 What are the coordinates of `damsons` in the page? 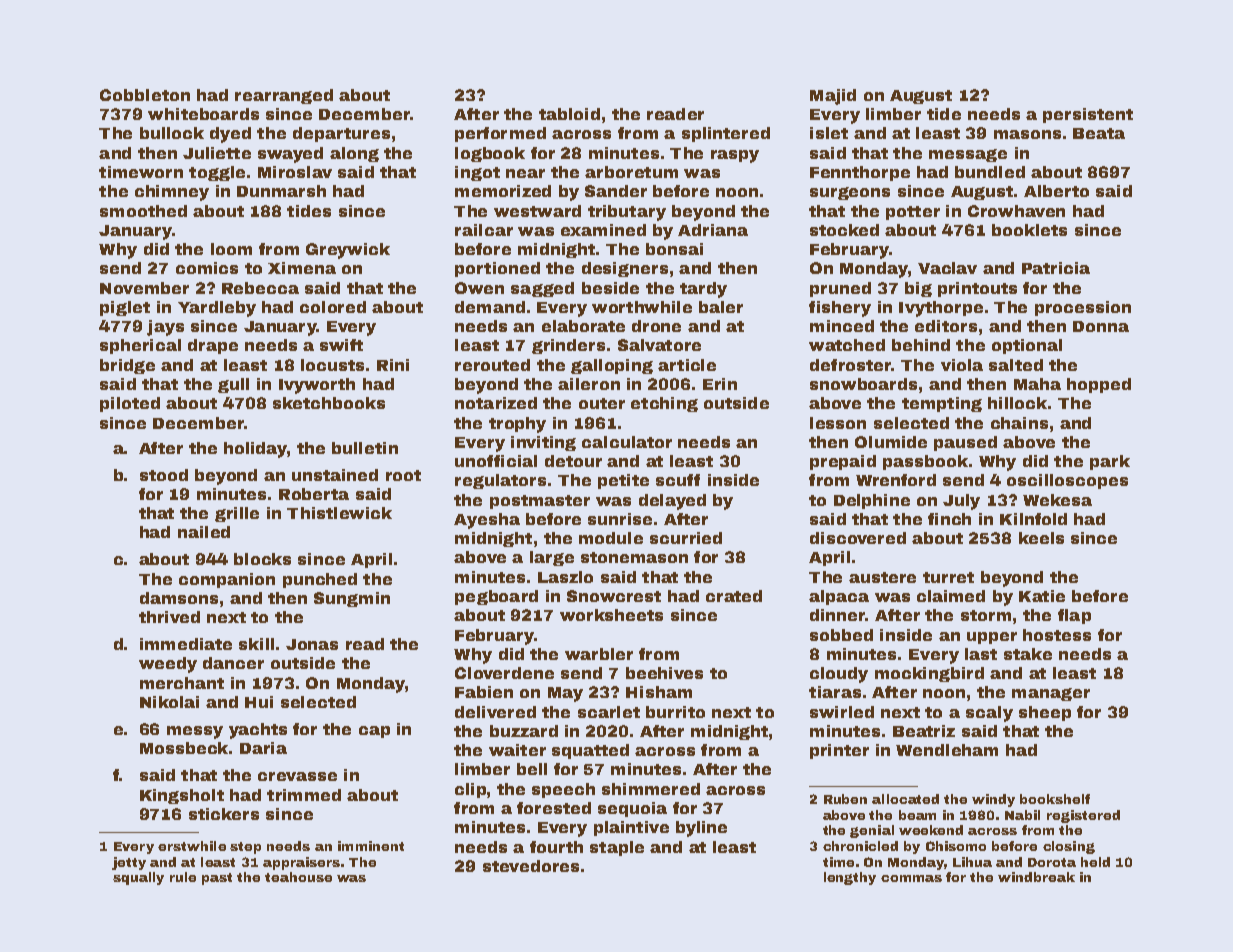 It's located at (179, 598).
